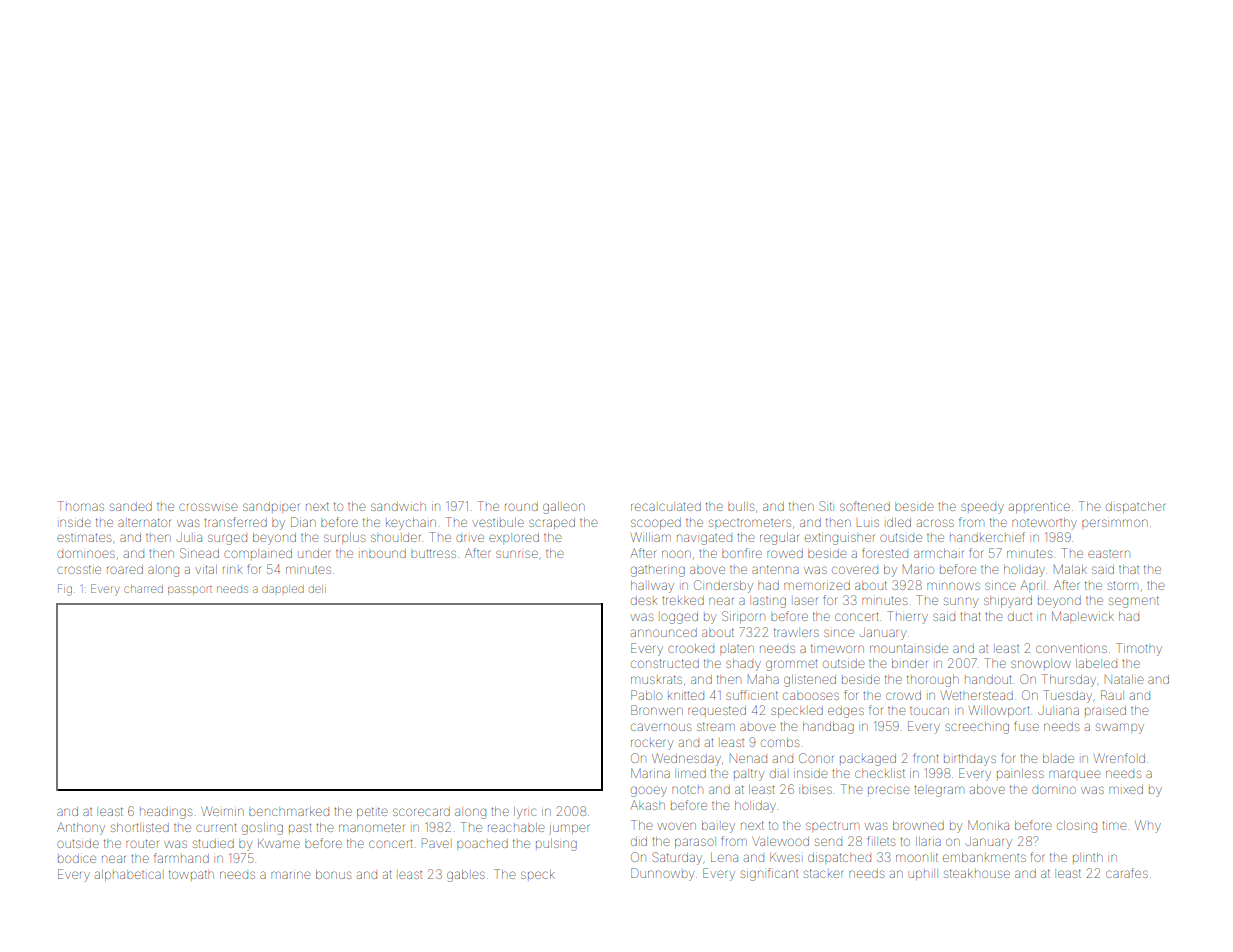 The height and width of the screenshot is (952, 1233). Describe the element at coordinates (652, 744) in the screenshot. I see `rockery` at that location.
